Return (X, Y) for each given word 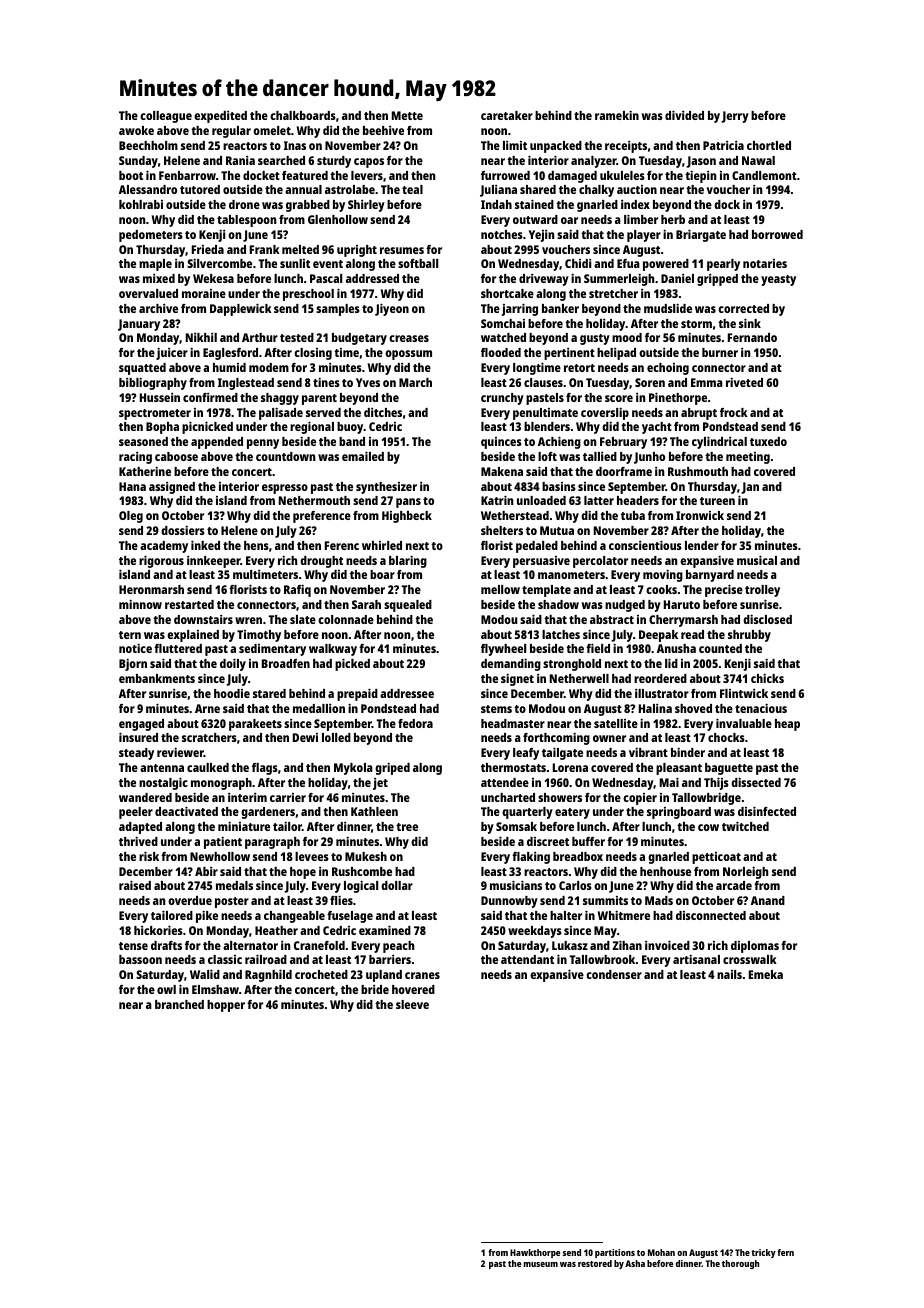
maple (155, 265)
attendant (527, 959)
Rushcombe (362, 871)
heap (787, 725)
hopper (226, 1006)
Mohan (661, 1252)
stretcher (613, 293)
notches (502, 234)
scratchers (209, 737)
